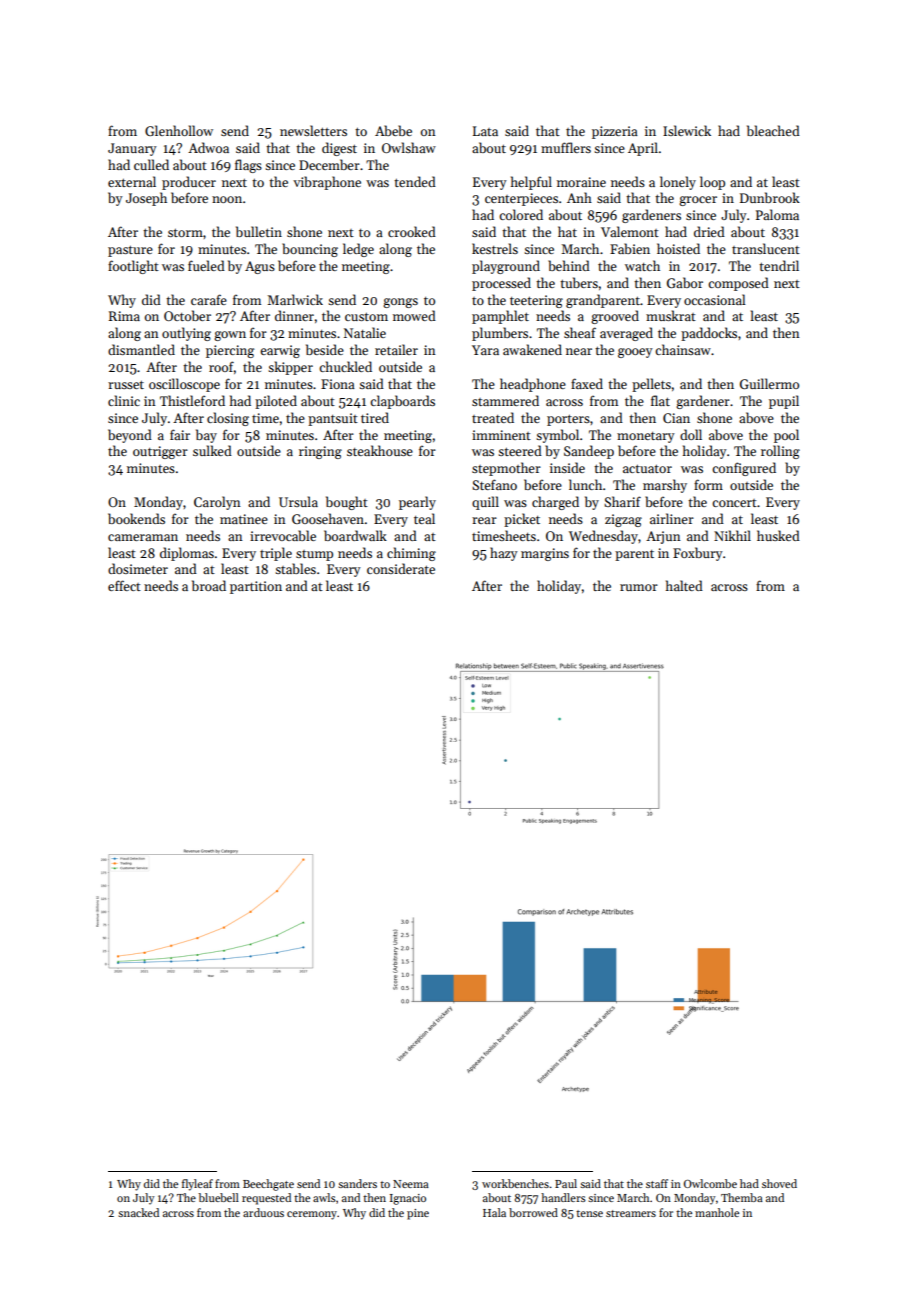 The image size is (908, 1316). Describe the element at coordinates (709, 334) in the document. I see `paddocks` at that location.
